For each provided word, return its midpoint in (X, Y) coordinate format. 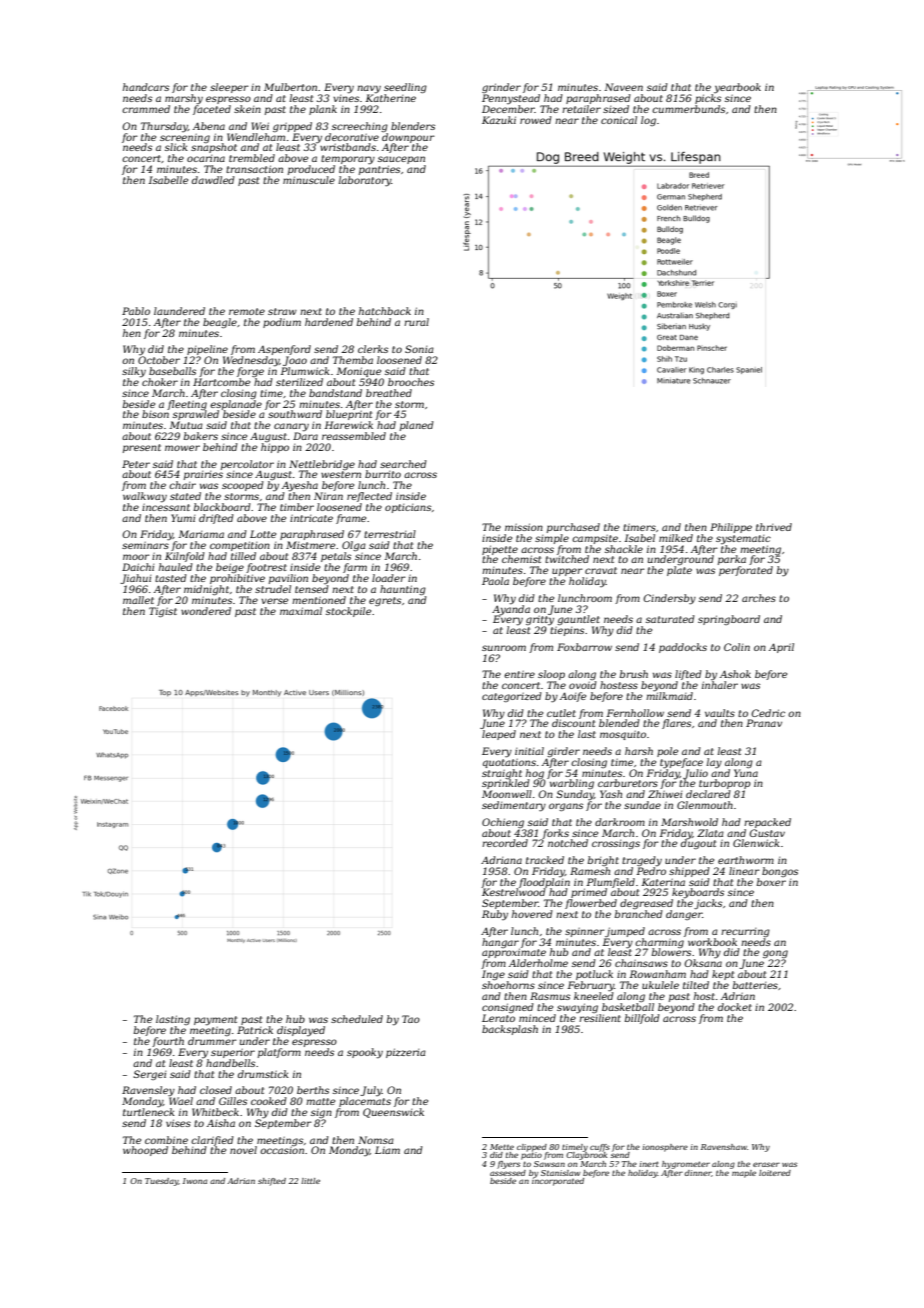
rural (416, 322)
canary (291, 427)
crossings (616, 844)
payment (215, 1021)
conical (619, 120)
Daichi (138, 567)
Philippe (731, 528)
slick (176, 147)
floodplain (544, 883)
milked (676, 538)
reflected (369, 497)
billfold (642, 1019)
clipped (532, 1148)
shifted (272, 1182)
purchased (573, 528)
